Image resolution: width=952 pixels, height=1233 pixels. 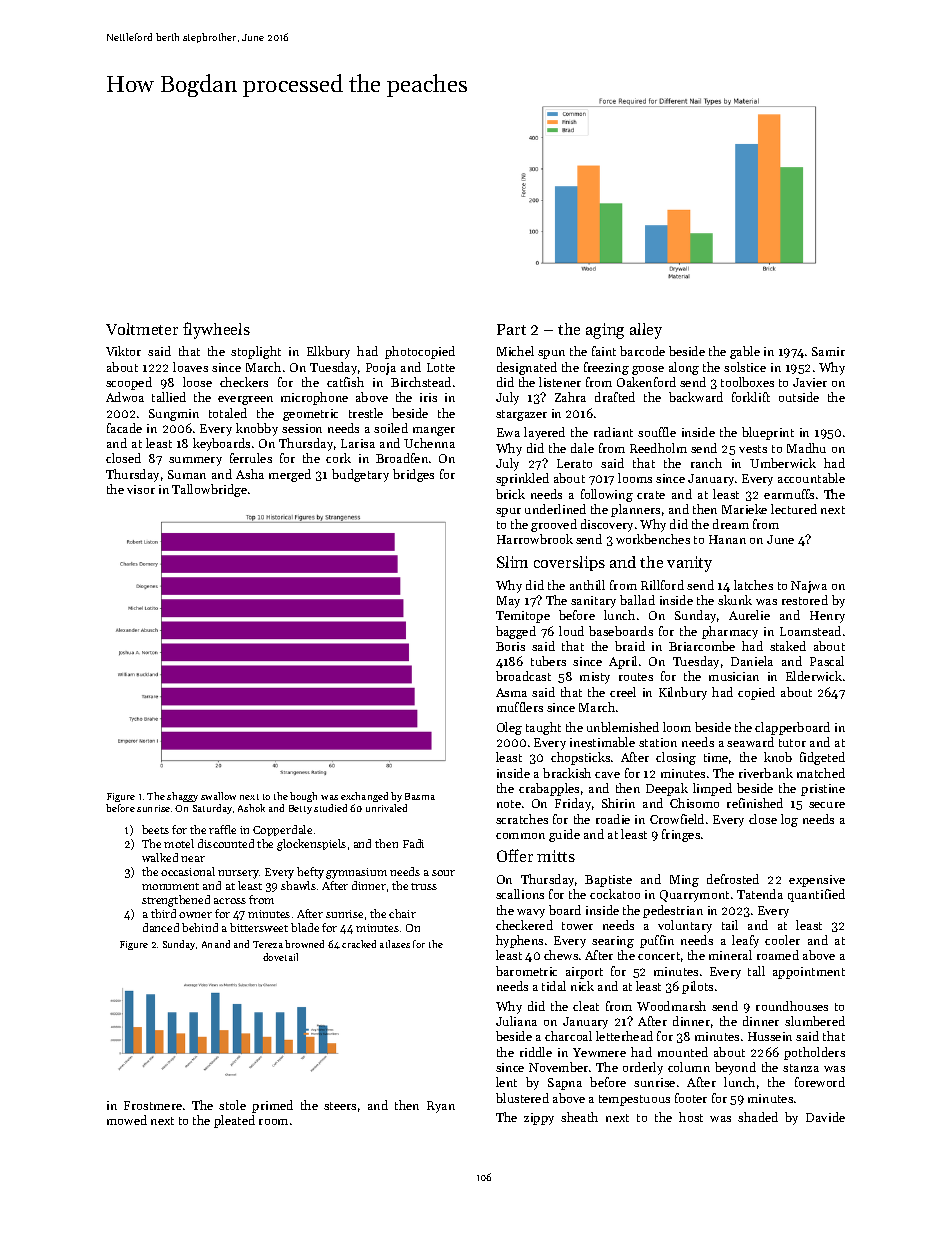 What do you see at coordinates (825, 1117) in the page?
I see `Davide` at bounding box center [825, 1117].
